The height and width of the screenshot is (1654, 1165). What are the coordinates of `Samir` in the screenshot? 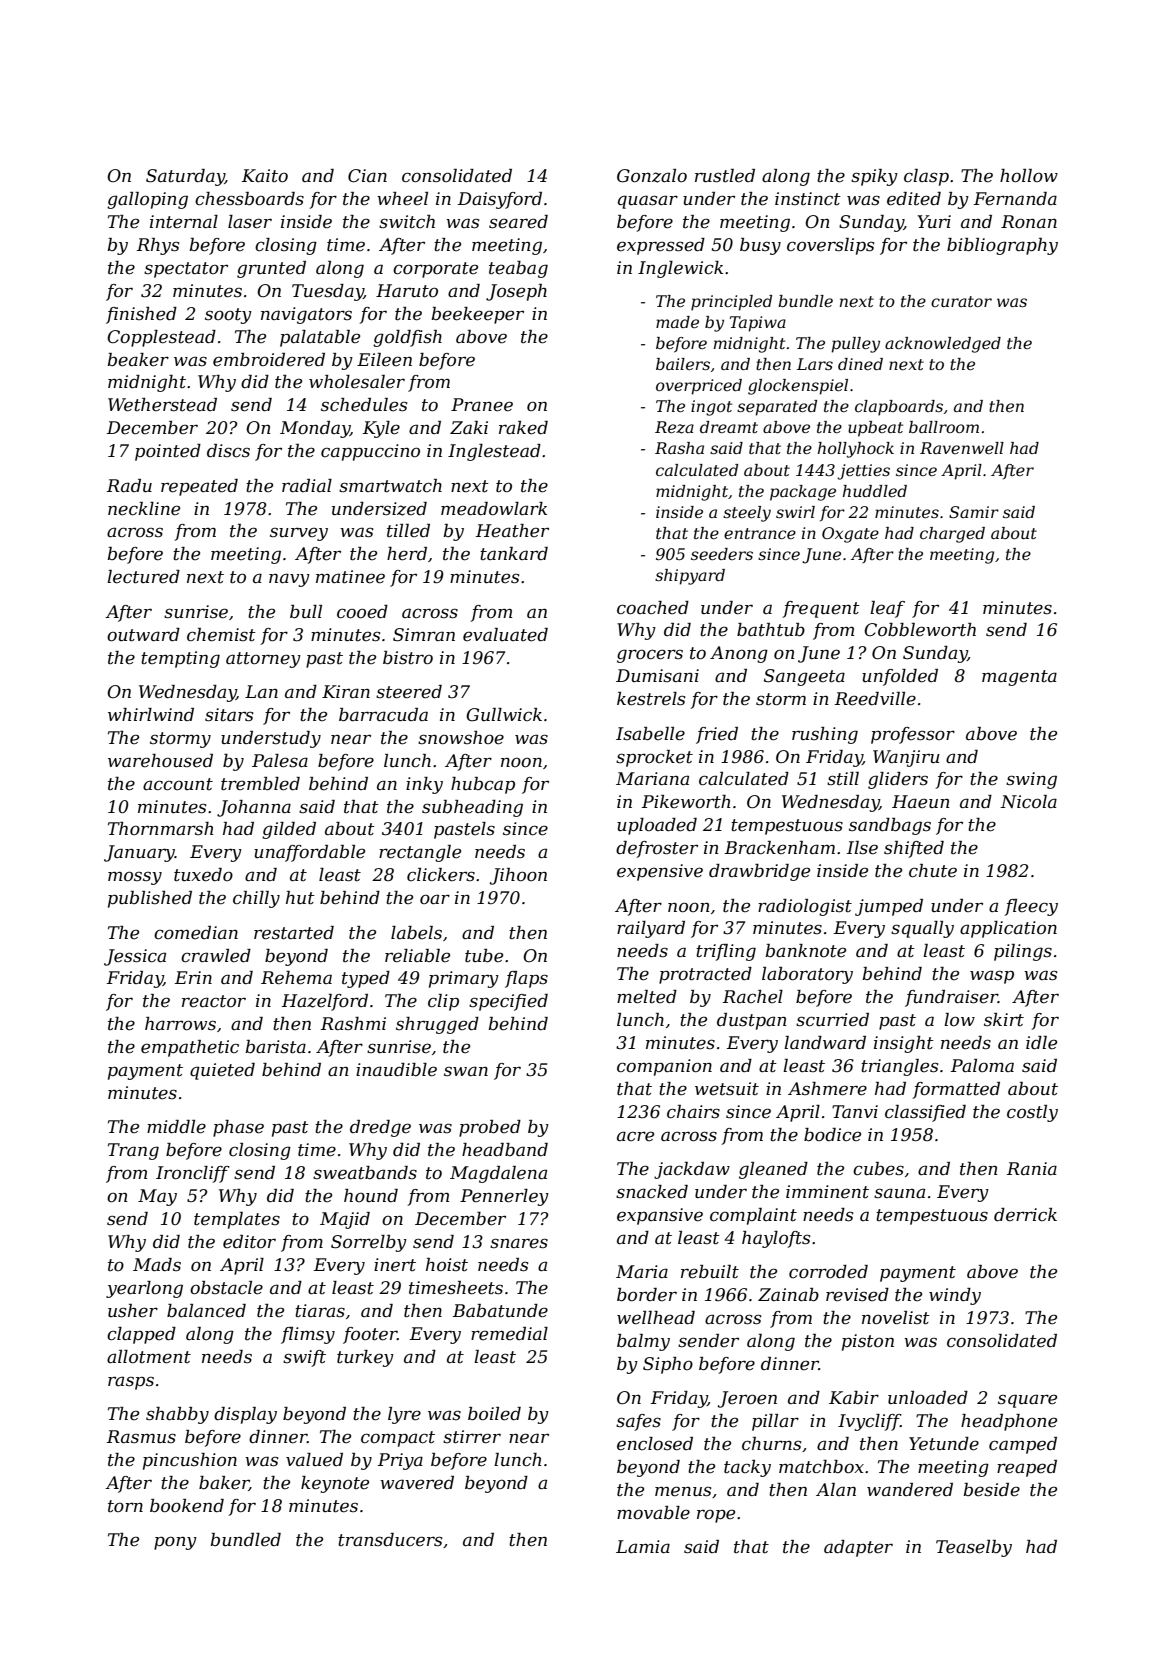 It's located at (974, 512).
